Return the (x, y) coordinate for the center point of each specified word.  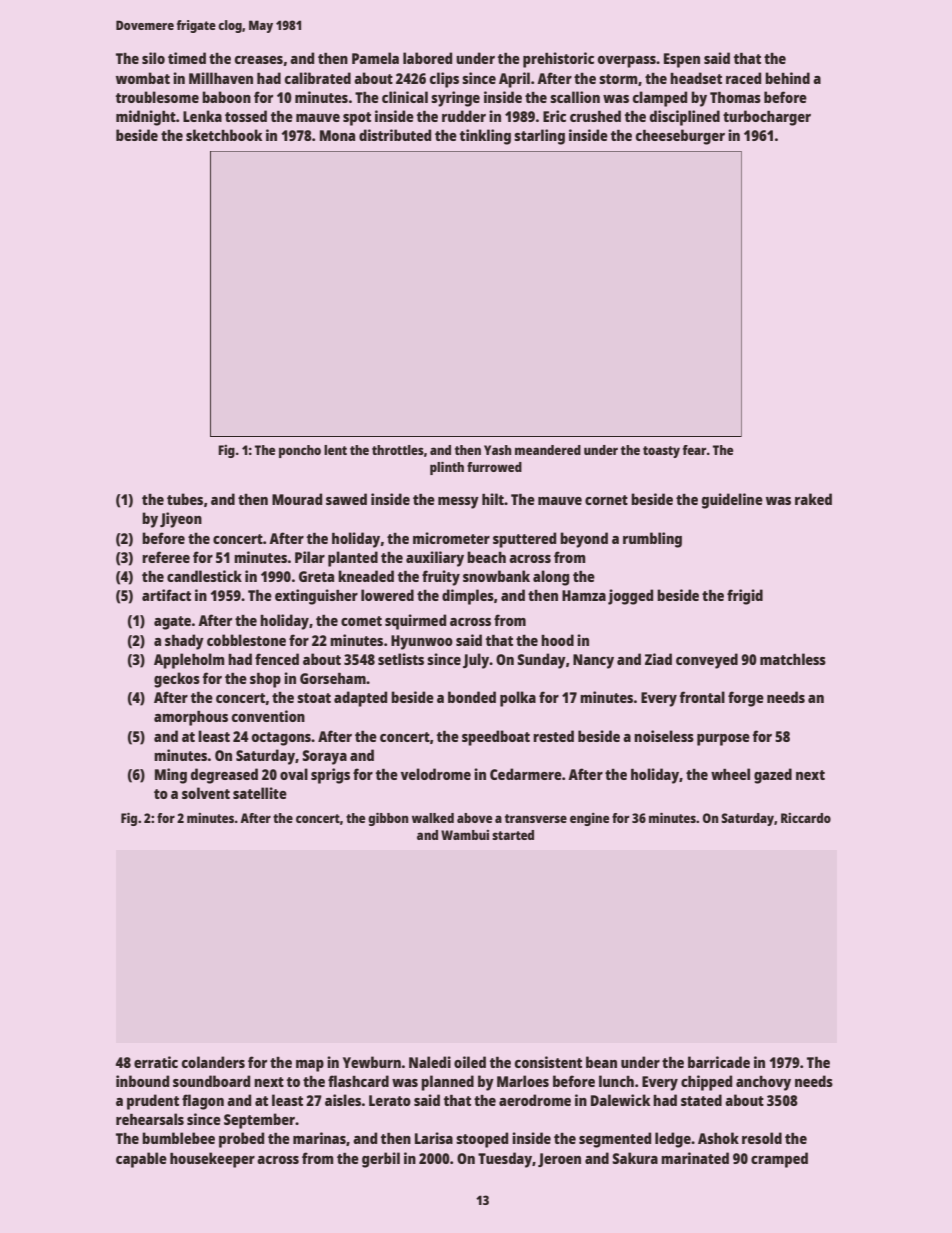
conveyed (707, 661)
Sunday (541, 661)
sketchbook (224, 135)
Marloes (523, 1081)
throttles (398, 450)
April (514, 80)
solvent (206, 793)
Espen (682, 60)
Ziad (658, 659)
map (310, 1066)
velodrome (436, 774)
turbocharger (767, 118)
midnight (146, 118)
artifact (166, 595)
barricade (719, 1062)
